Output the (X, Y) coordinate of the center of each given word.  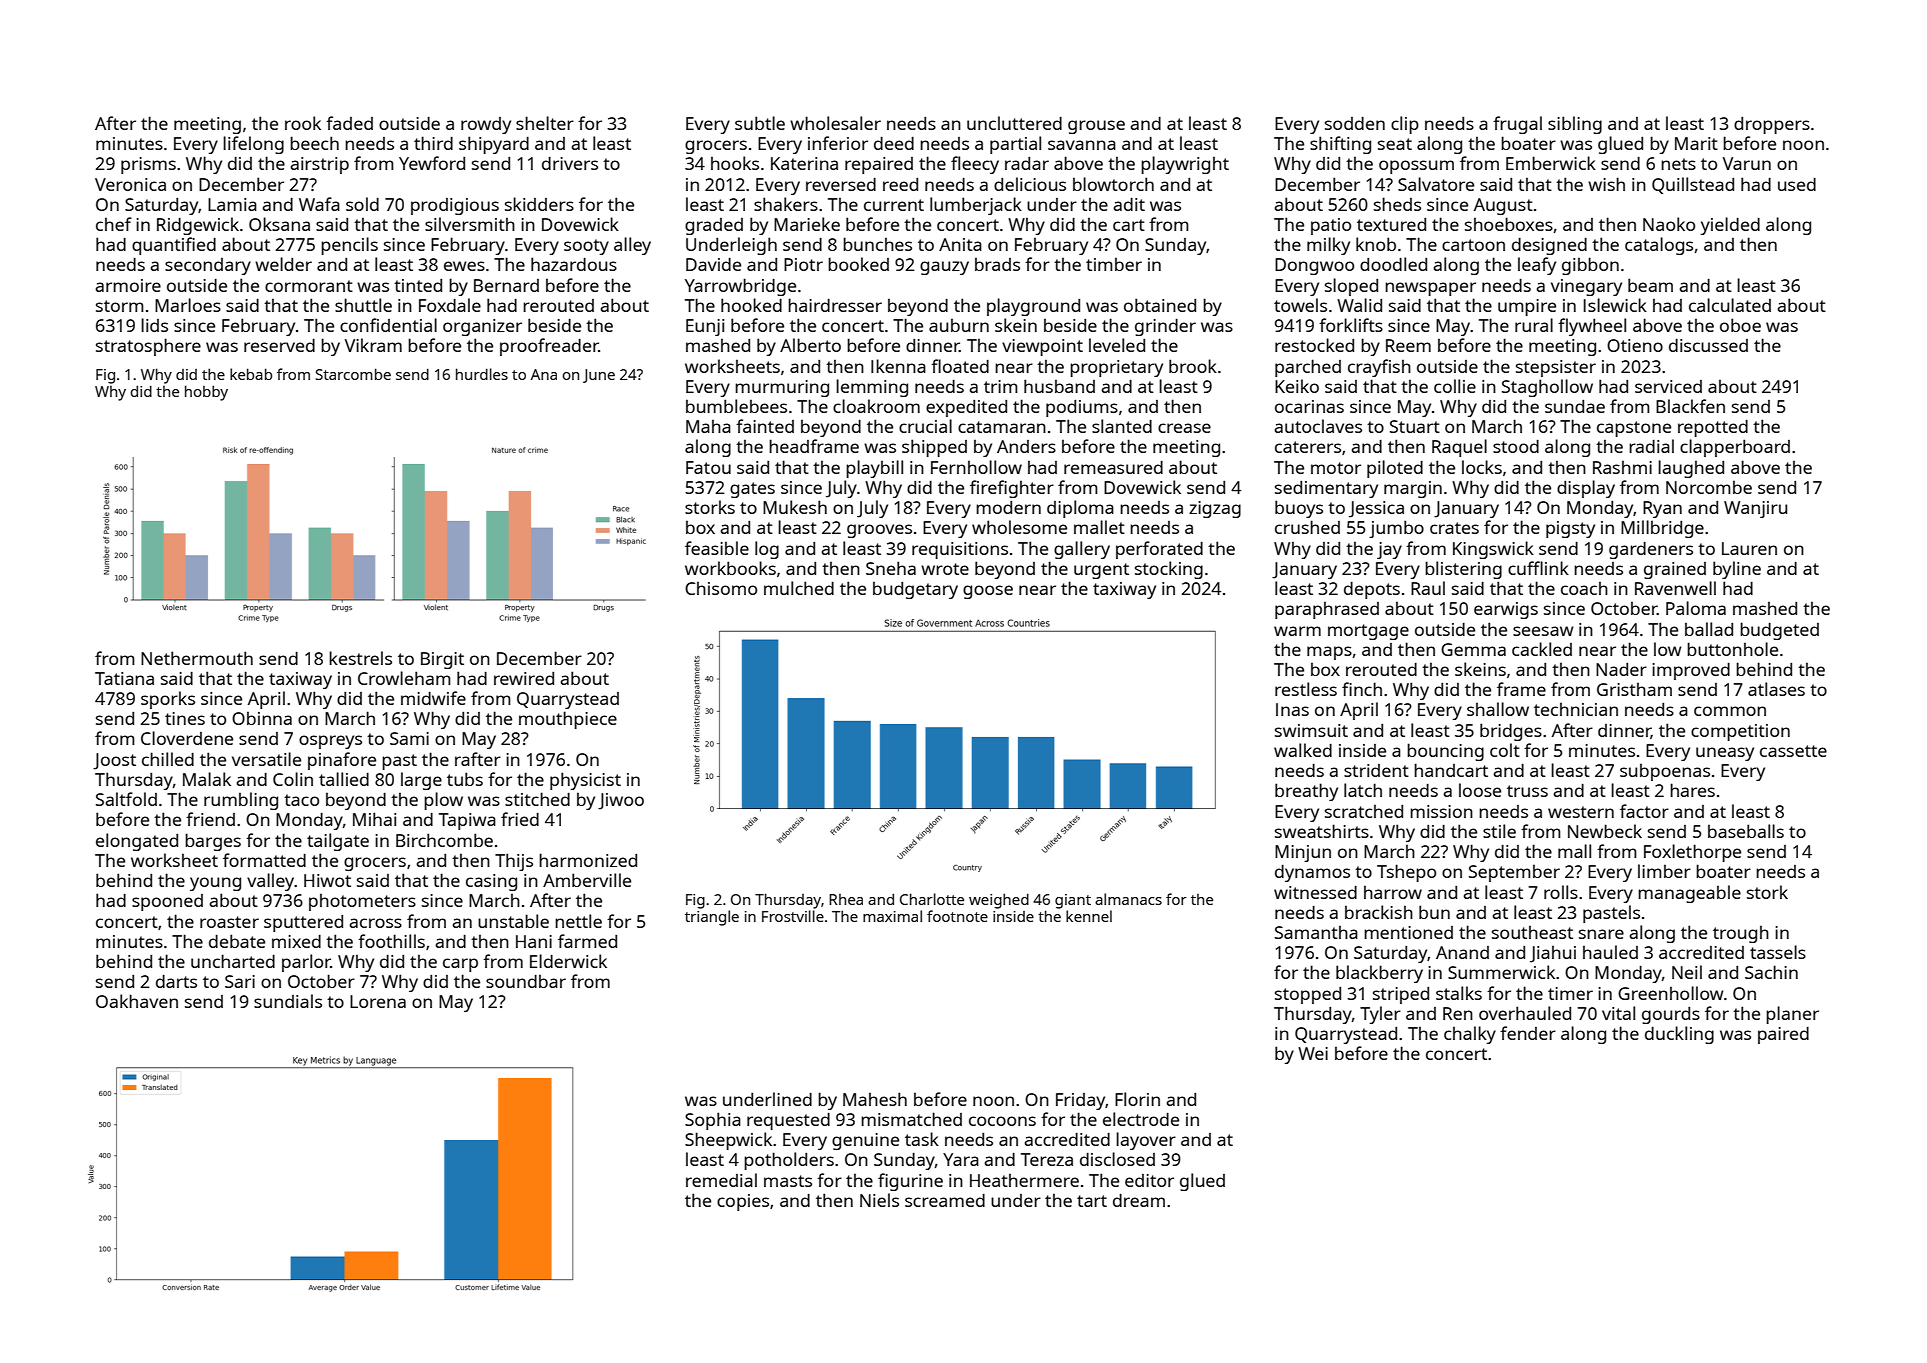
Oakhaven (137, 1001)
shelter (545, 123)
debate (237, 941)
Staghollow (1547, 388)
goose (988, 592)
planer (1792, 1015)
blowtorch (1113, 184)
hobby (206, 393)
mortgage (1368, 632)
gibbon (1590, 266)
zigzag (1215, 509)
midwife (433, 698)
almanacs (1128, 899)
